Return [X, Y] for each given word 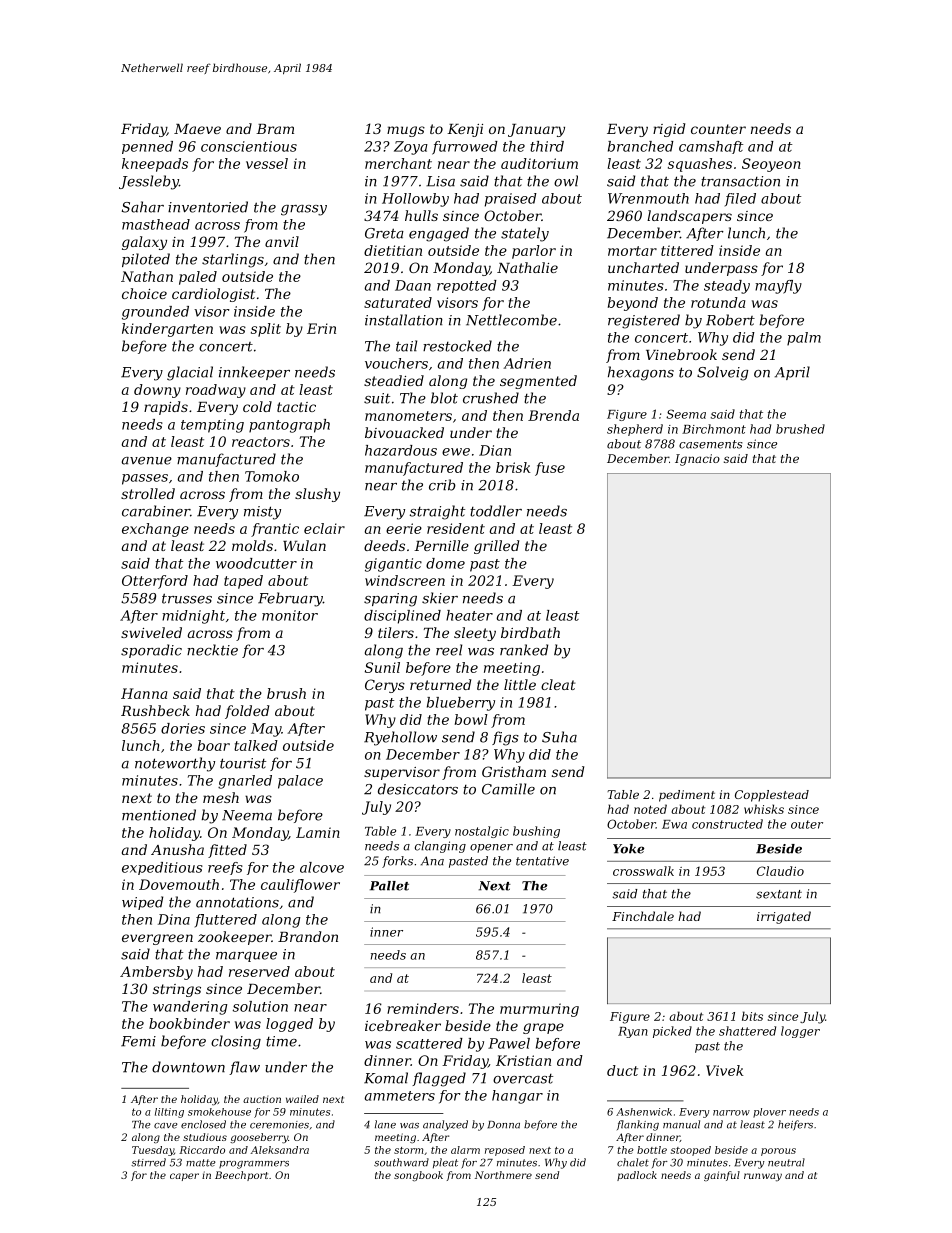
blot [444, 398]
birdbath [530, 632]
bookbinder [189, 1023]
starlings [233, 260]
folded [247, 712]
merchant [398, 163]
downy [157, 391]
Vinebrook [681, 354]
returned [440, 684]
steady [727, 287]
